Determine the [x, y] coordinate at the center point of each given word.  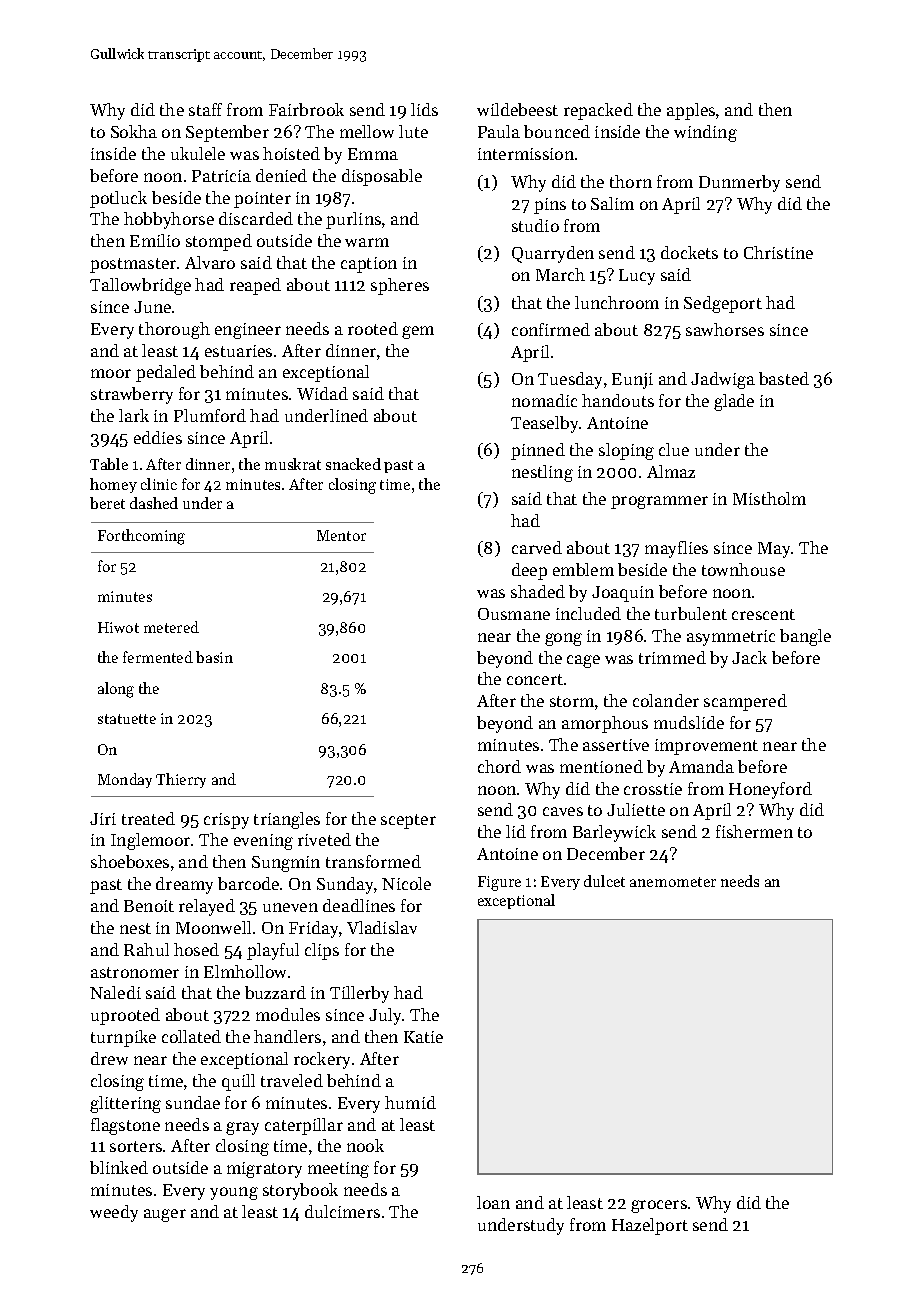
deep [529, 571]
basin [214, 657]
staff [205, 109]
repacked [598, 111]
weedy [114, 1213]
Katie [423, 1037]
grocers [659, 1206]
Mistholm [769, 498]
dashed [154, 503]
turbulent [691, 613]
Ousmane [514, 614]
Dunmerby [739, 183]
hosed [196, 949]
